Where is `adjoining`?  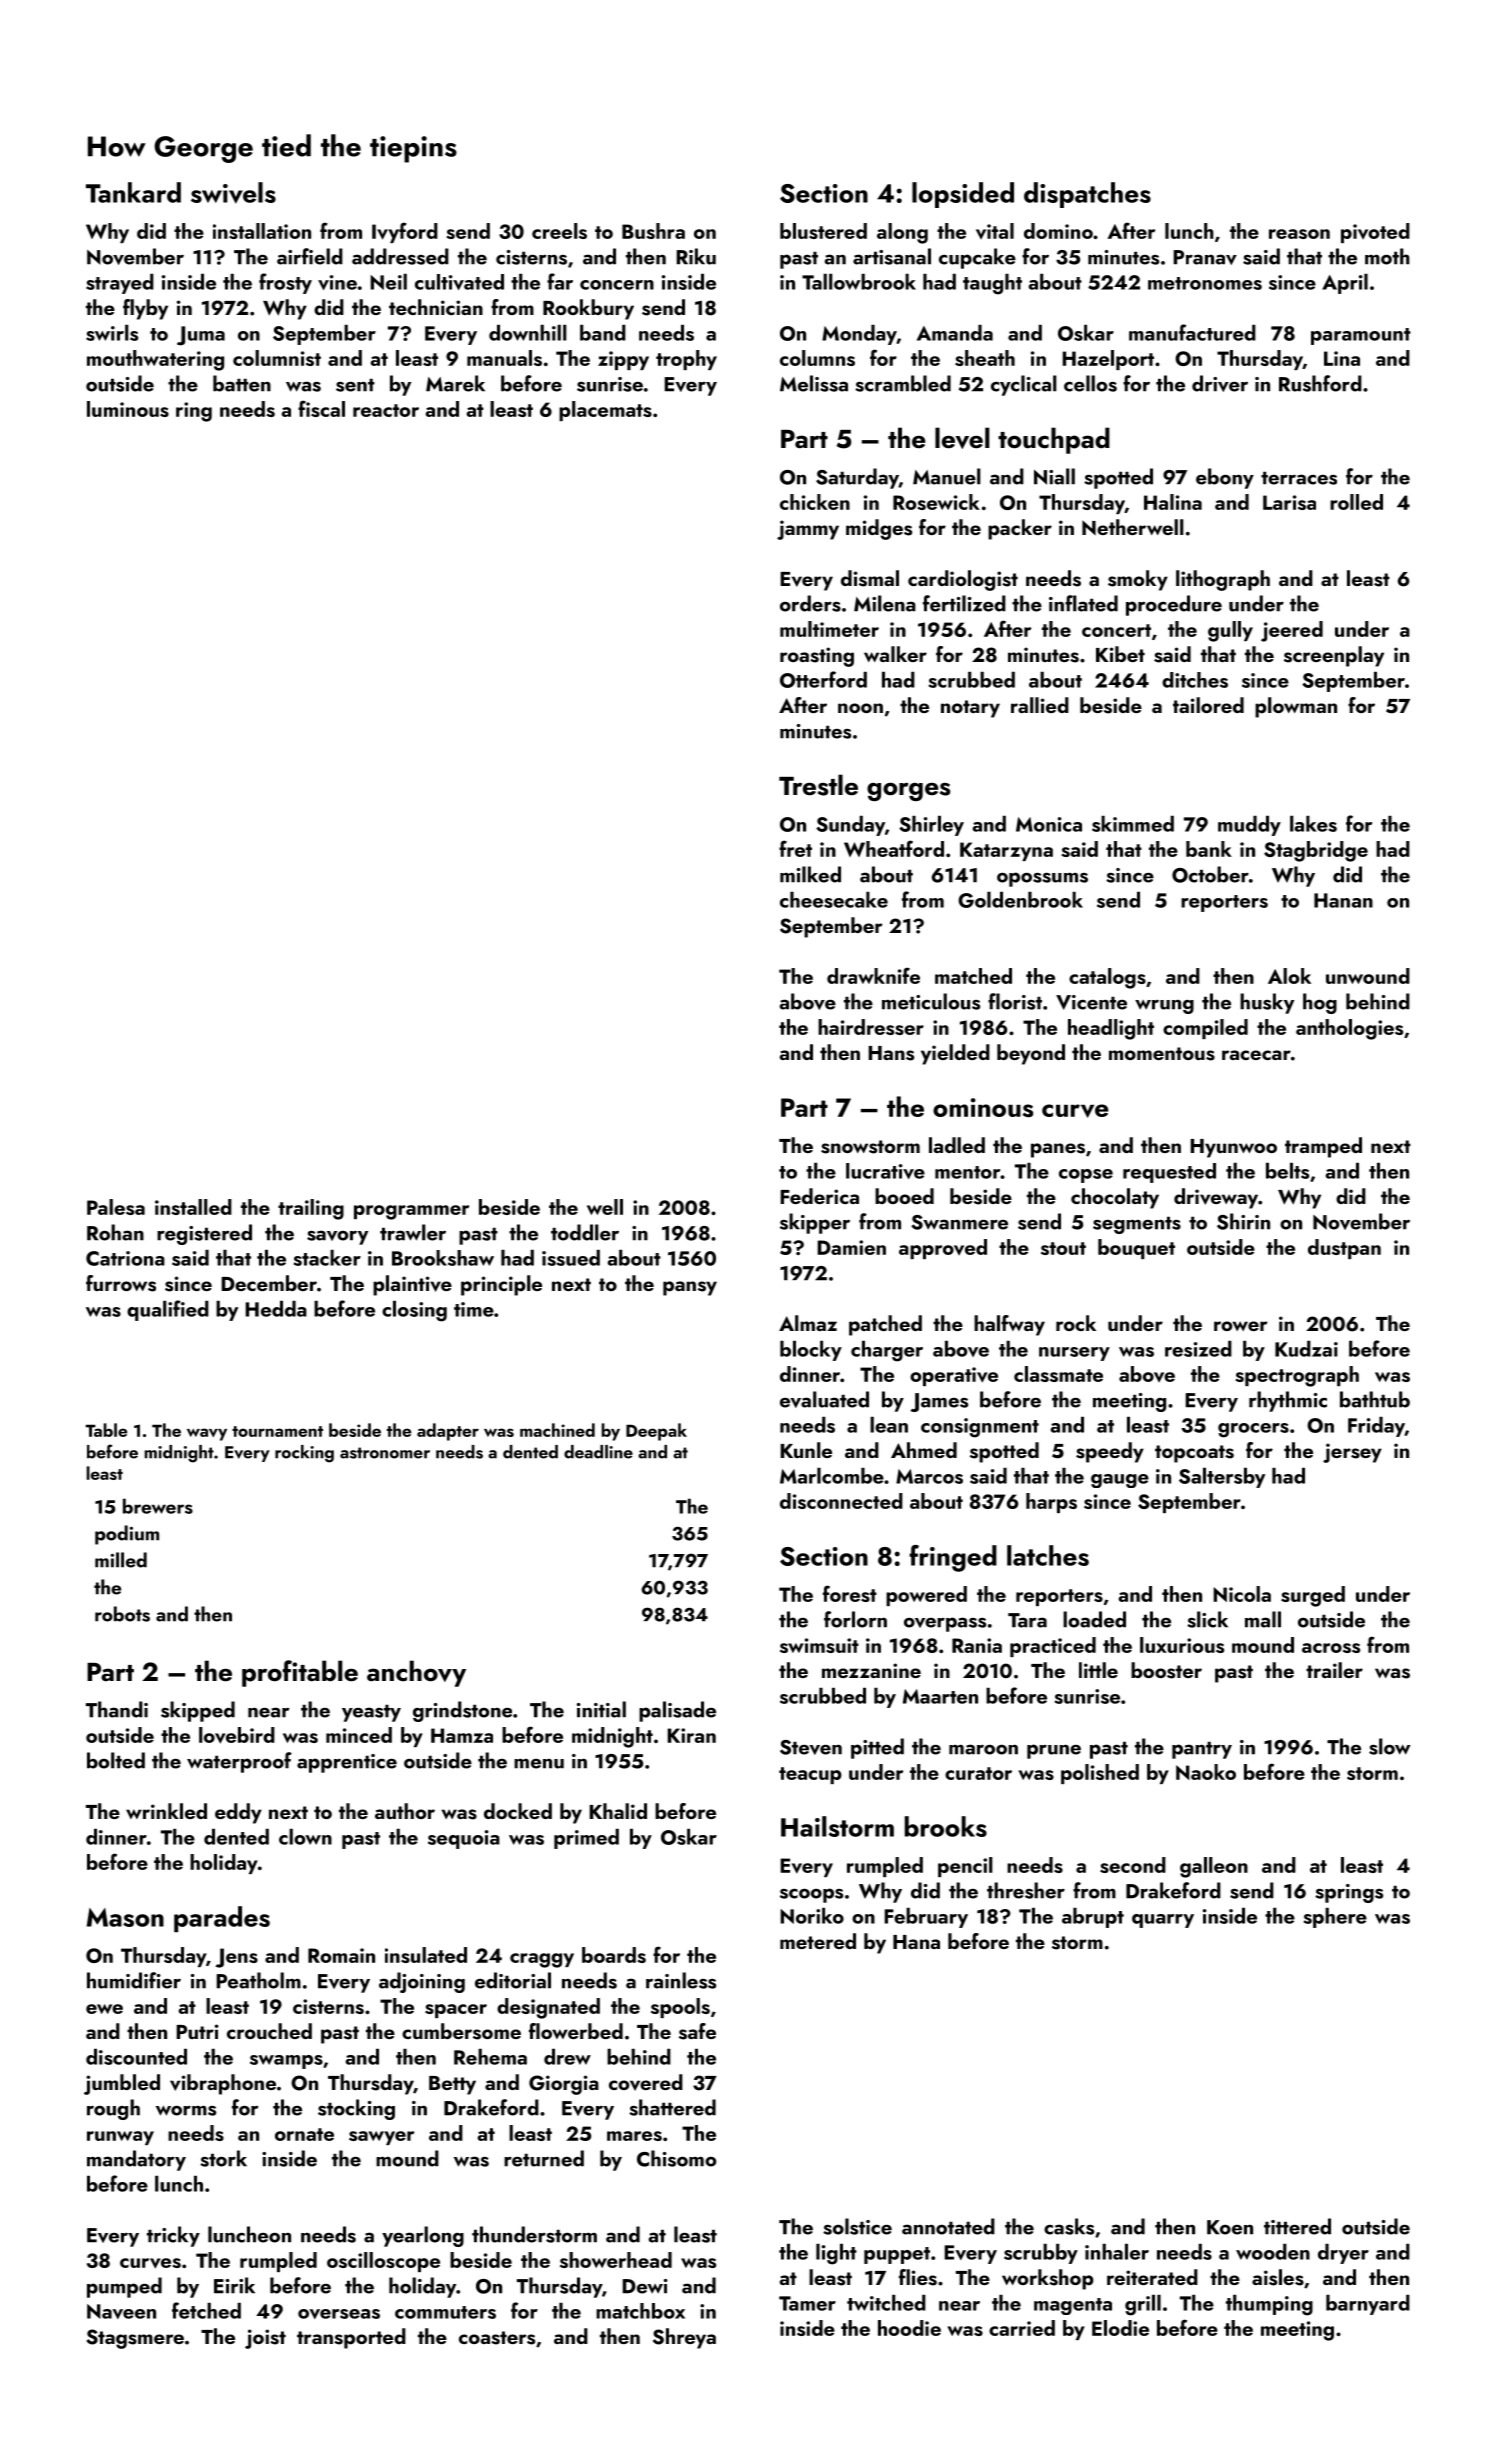 adjoining is located at coordinates (422, 1982).
